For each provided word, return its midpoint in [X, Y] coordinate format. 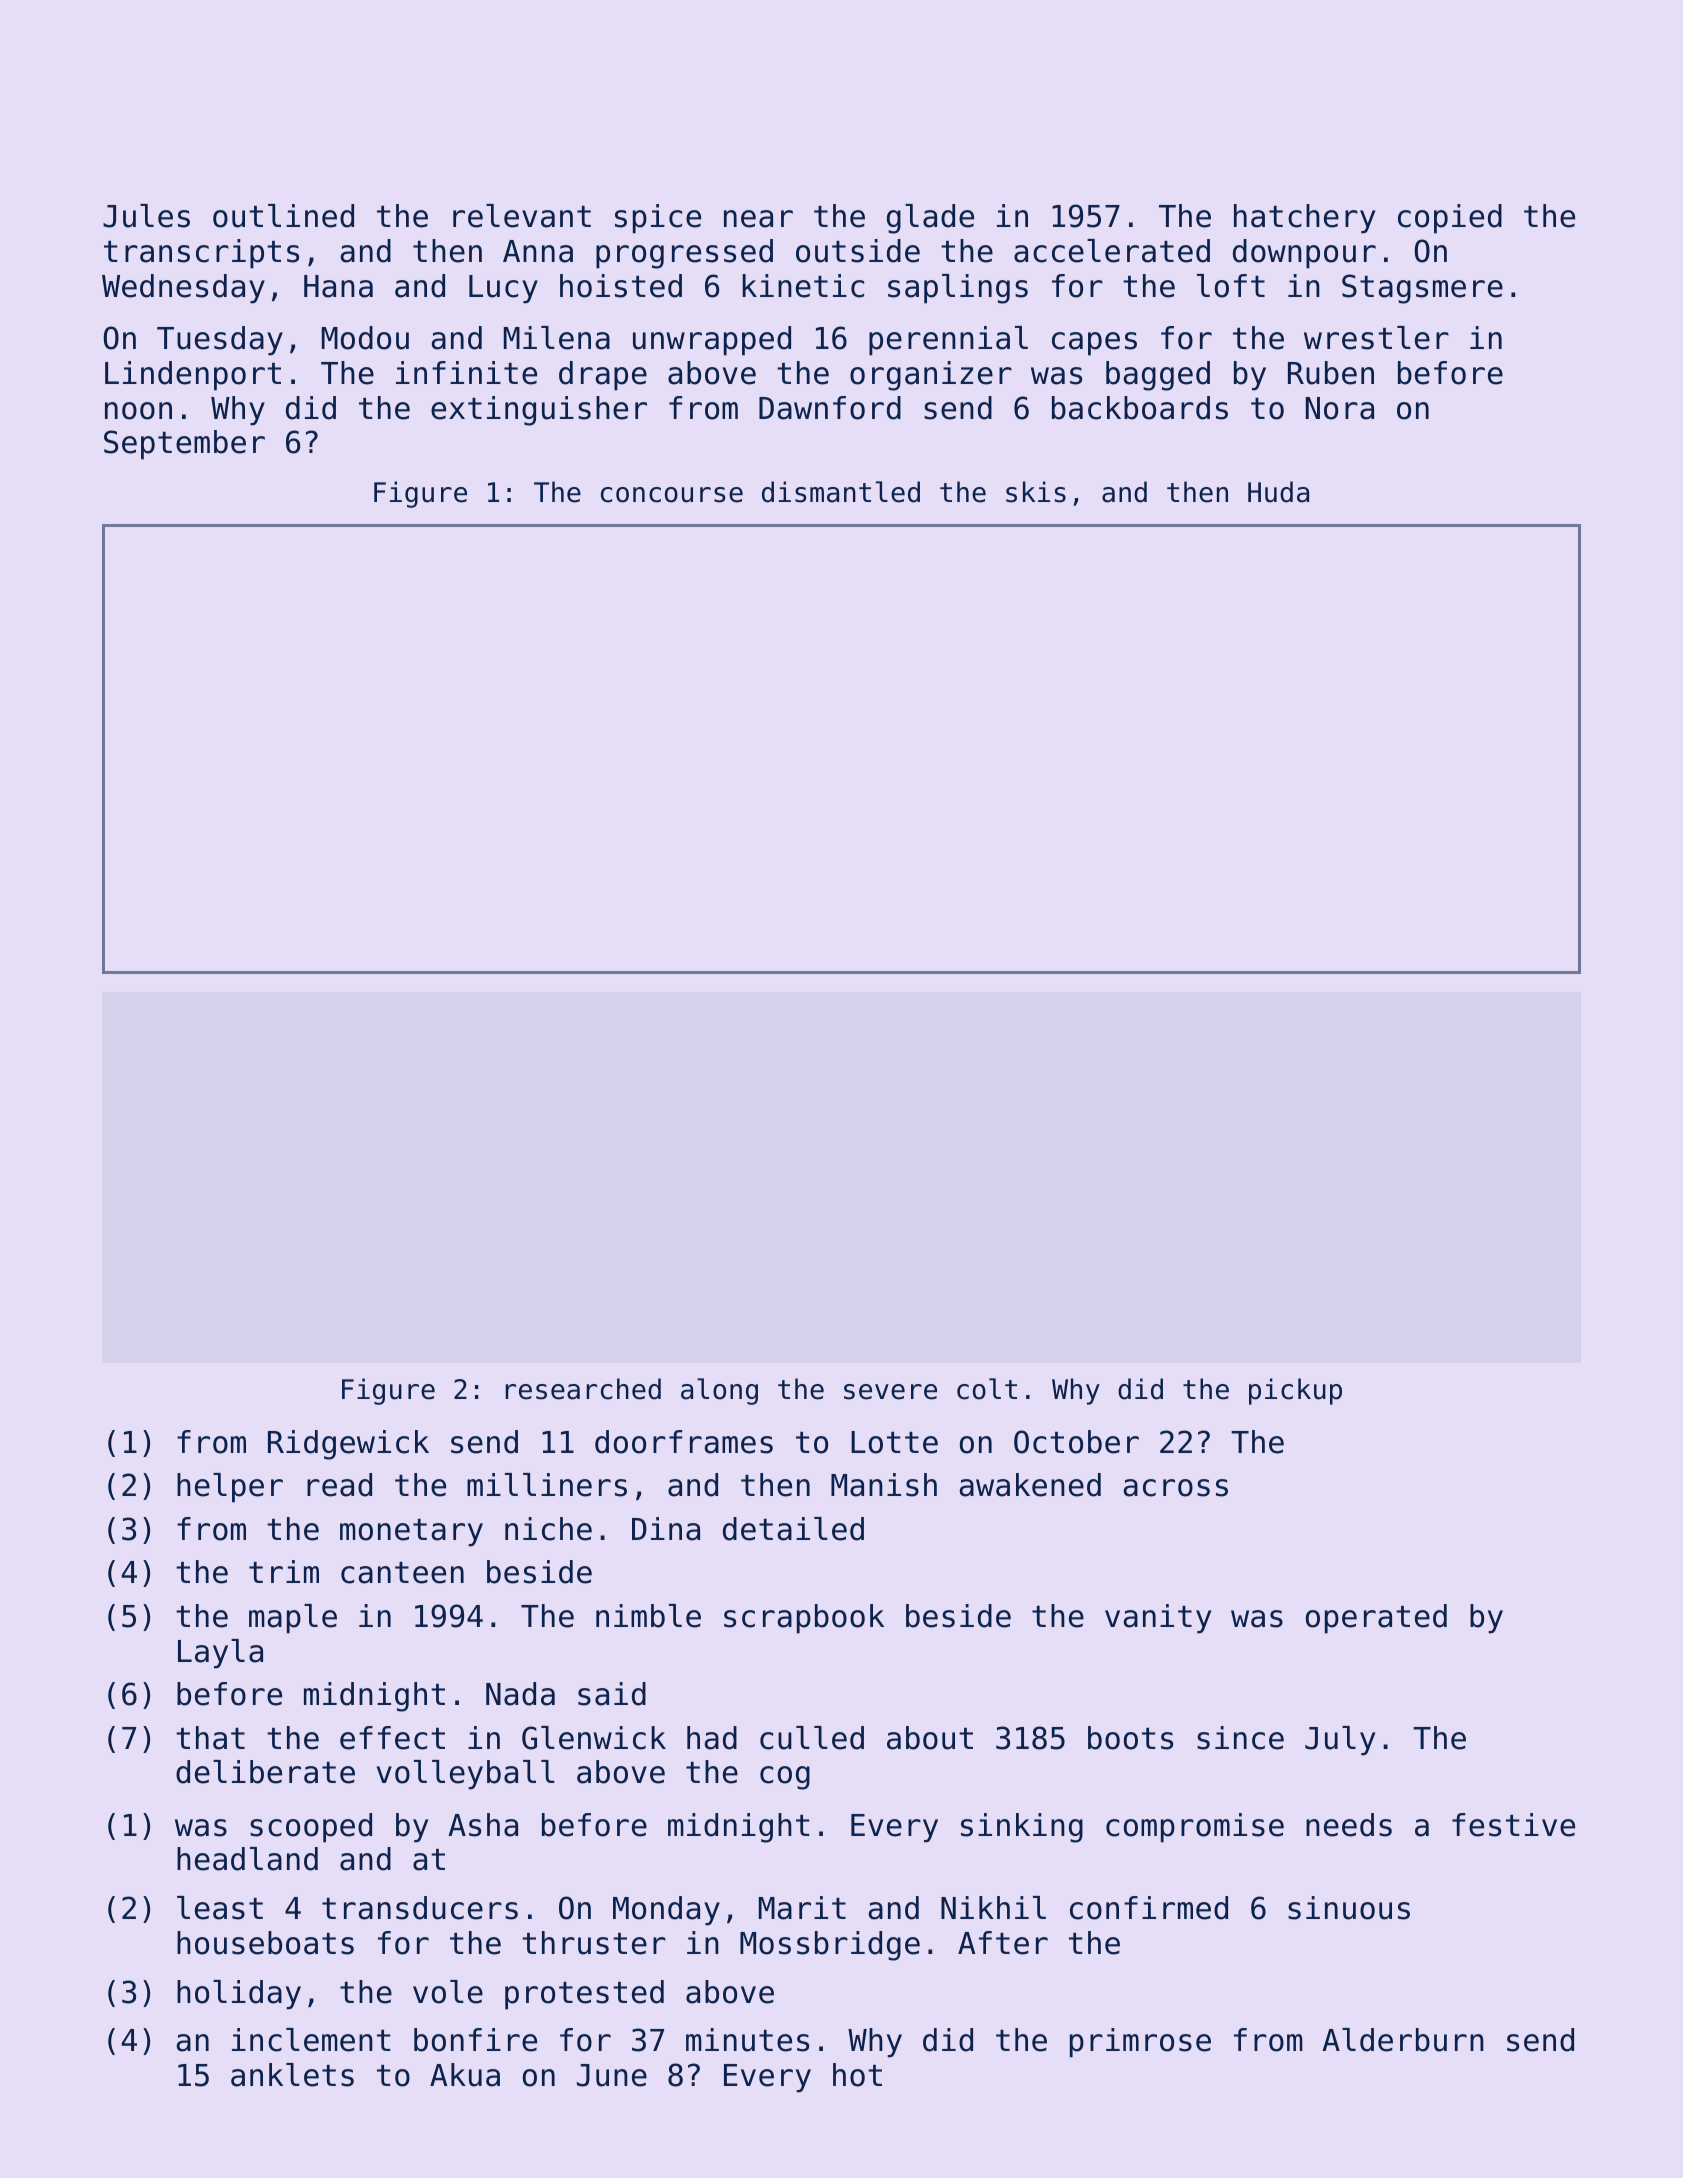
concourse [672, 495]
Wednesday [183, 289]
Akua [465, 2075]
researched [583, 1389]
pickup [1295, 1391]
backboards [1140, 408]
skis [1036, 492]
